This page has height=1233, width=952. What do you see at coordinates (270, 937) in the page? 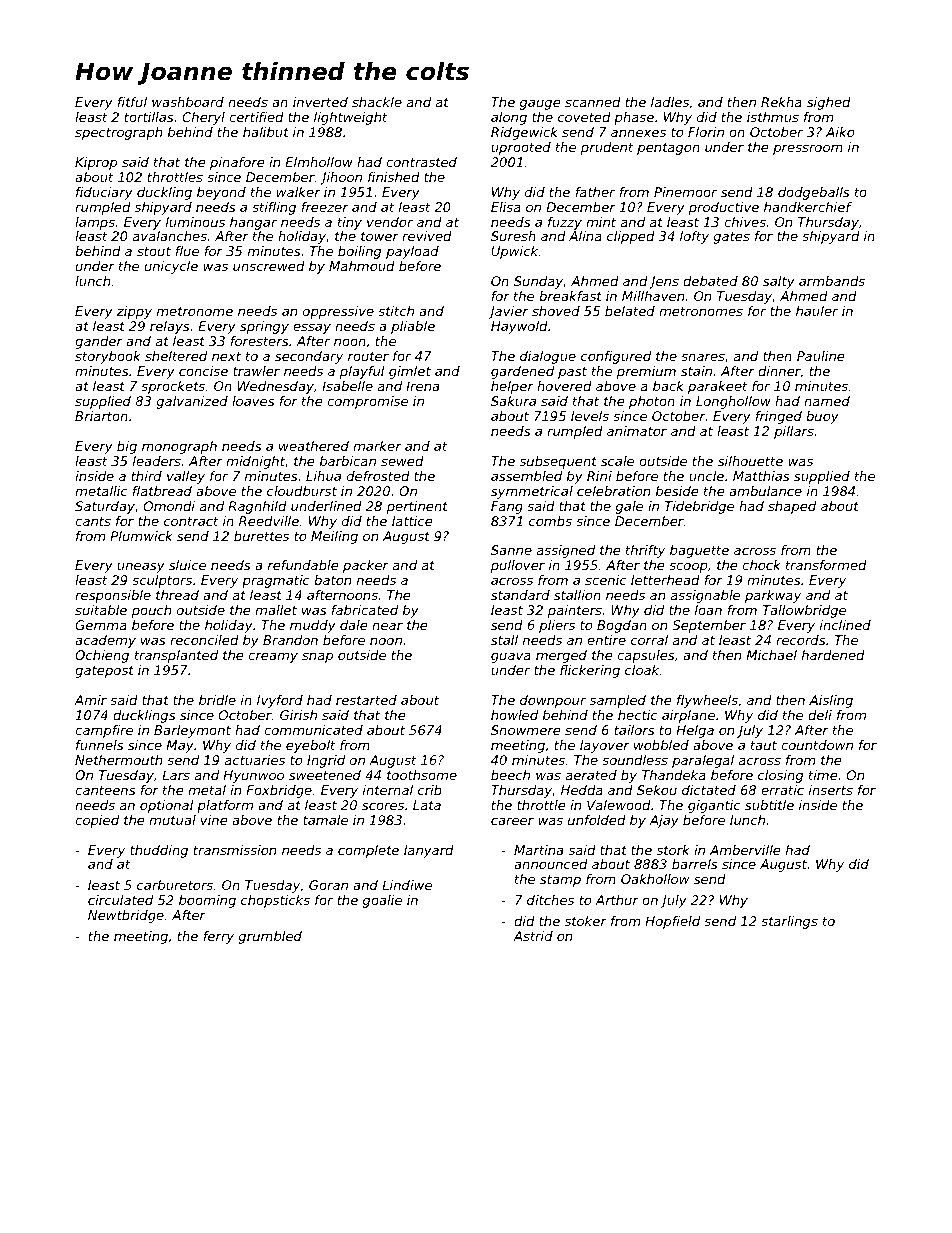
I see `grumbled` at bounding box center [270, 937].
